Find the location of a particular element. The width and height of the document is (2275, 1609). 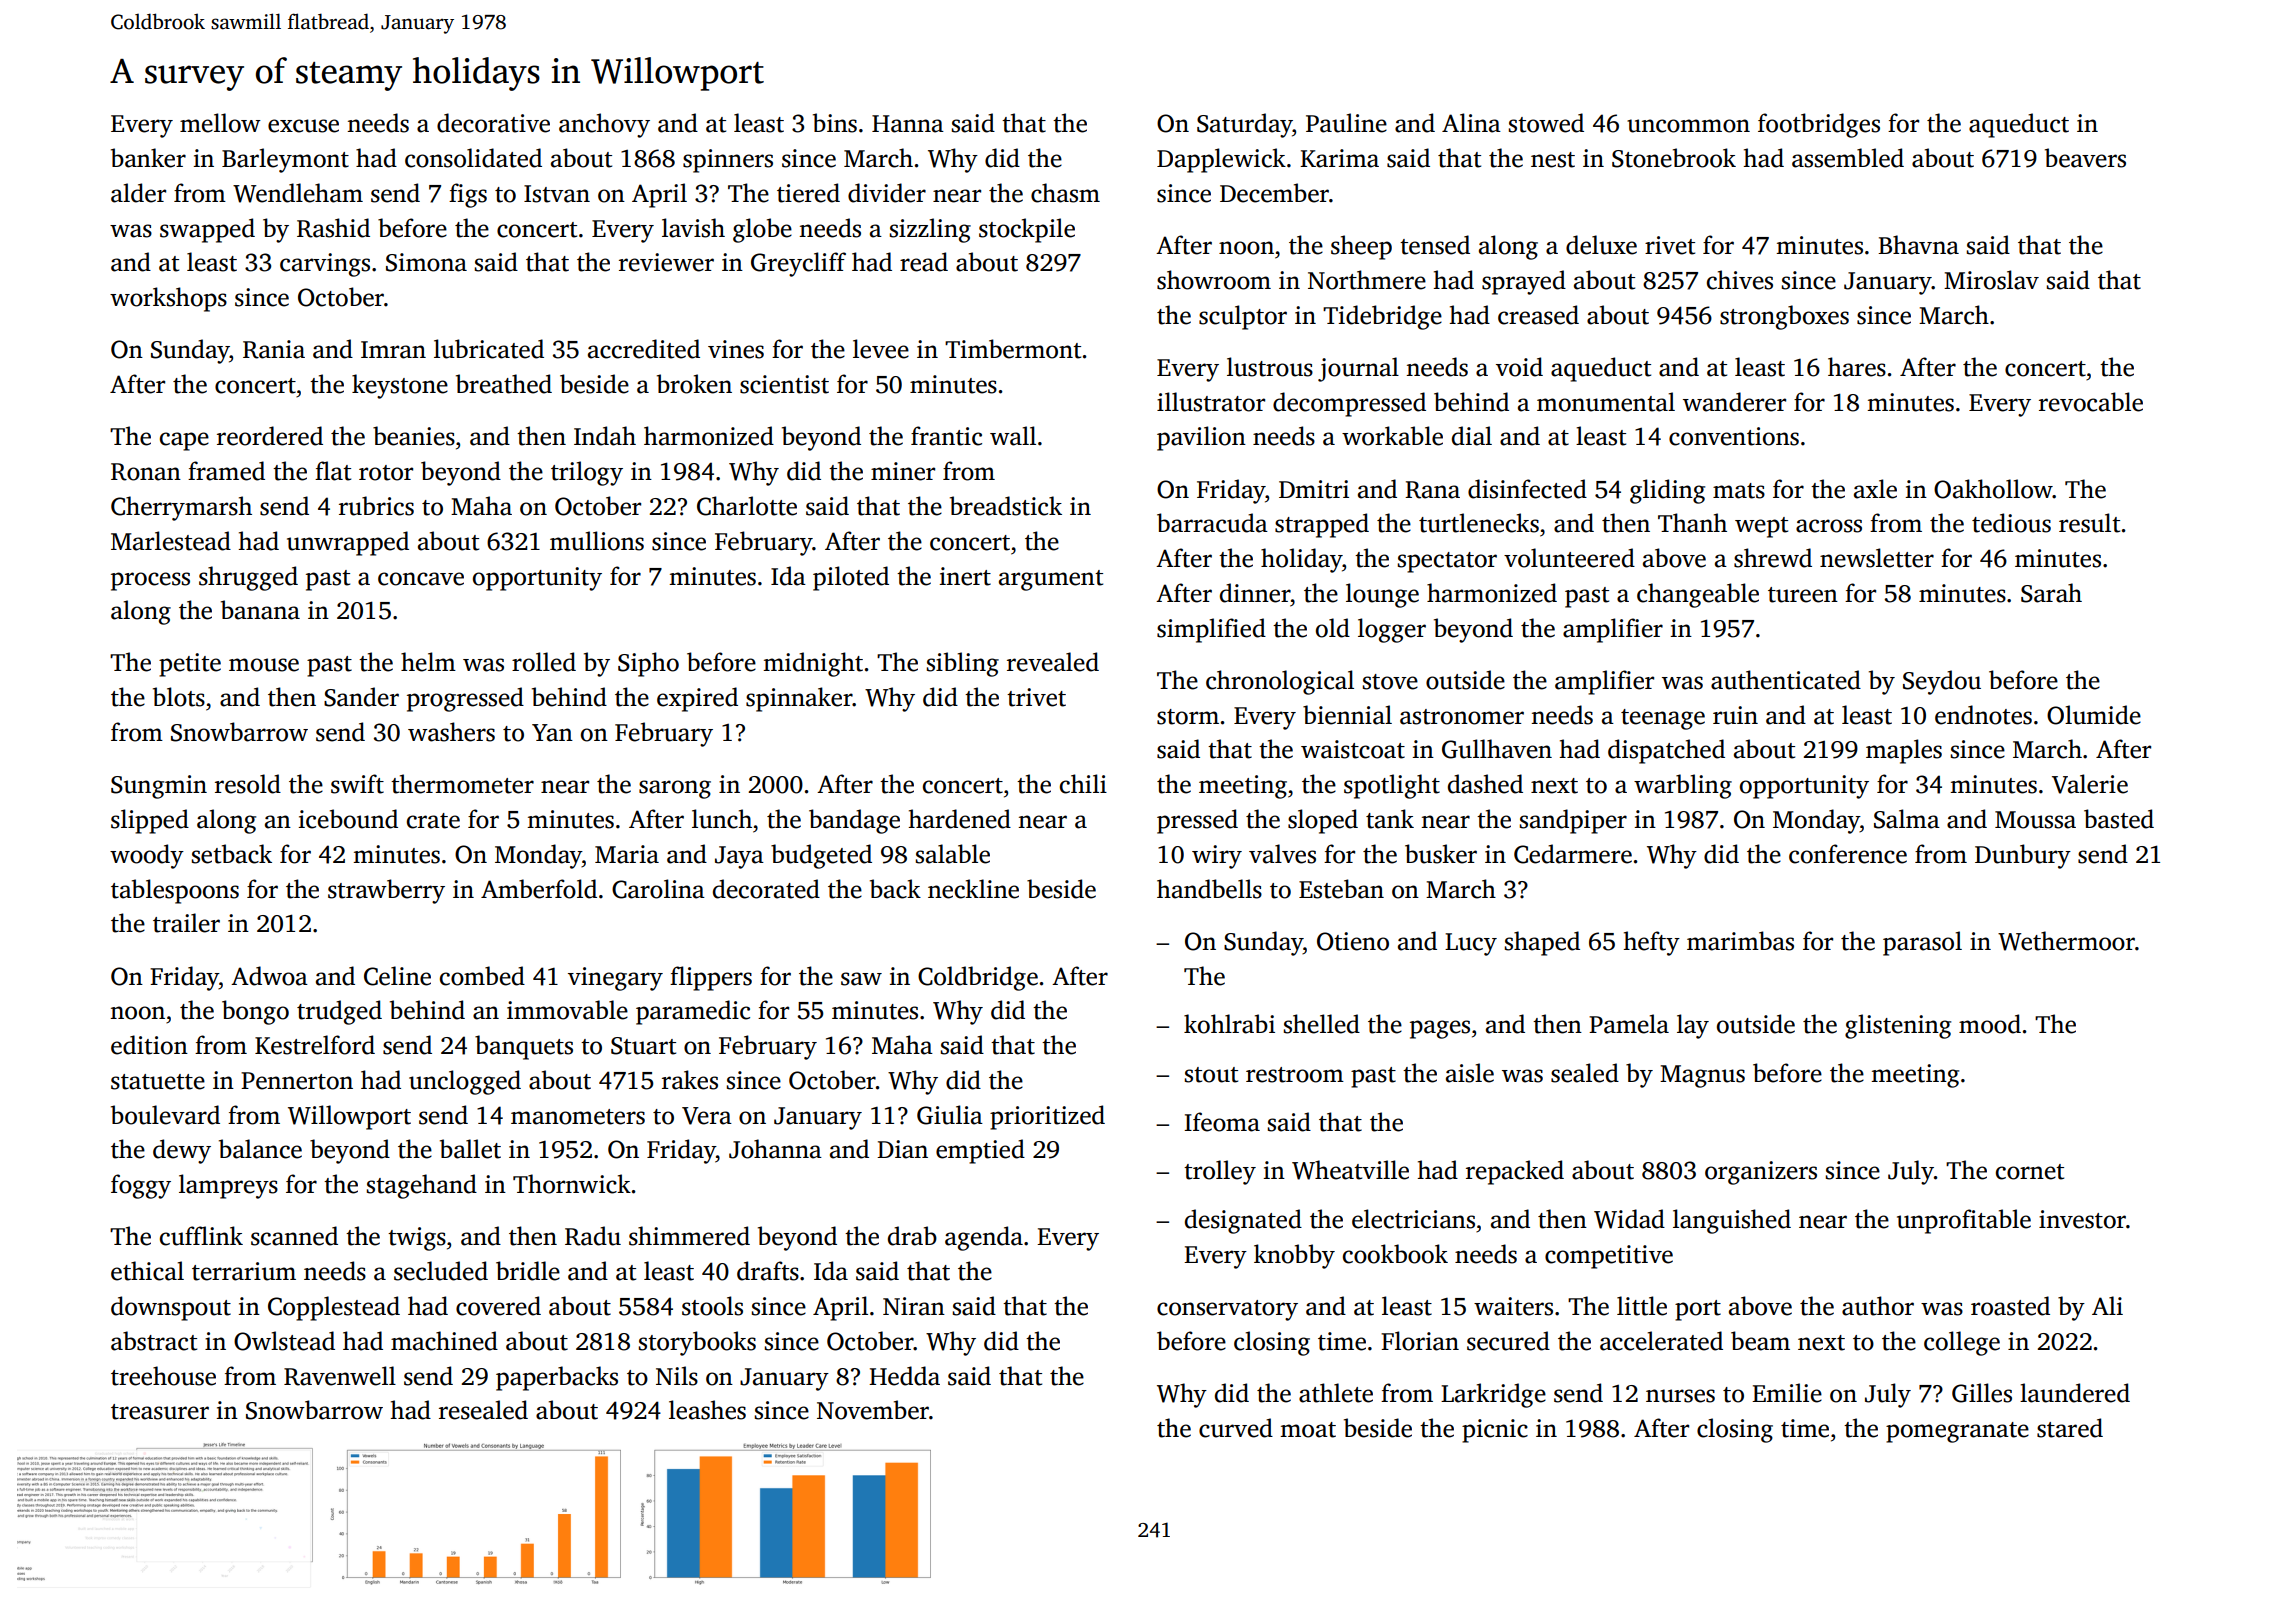

bins is located at coordinates (835, 123).
